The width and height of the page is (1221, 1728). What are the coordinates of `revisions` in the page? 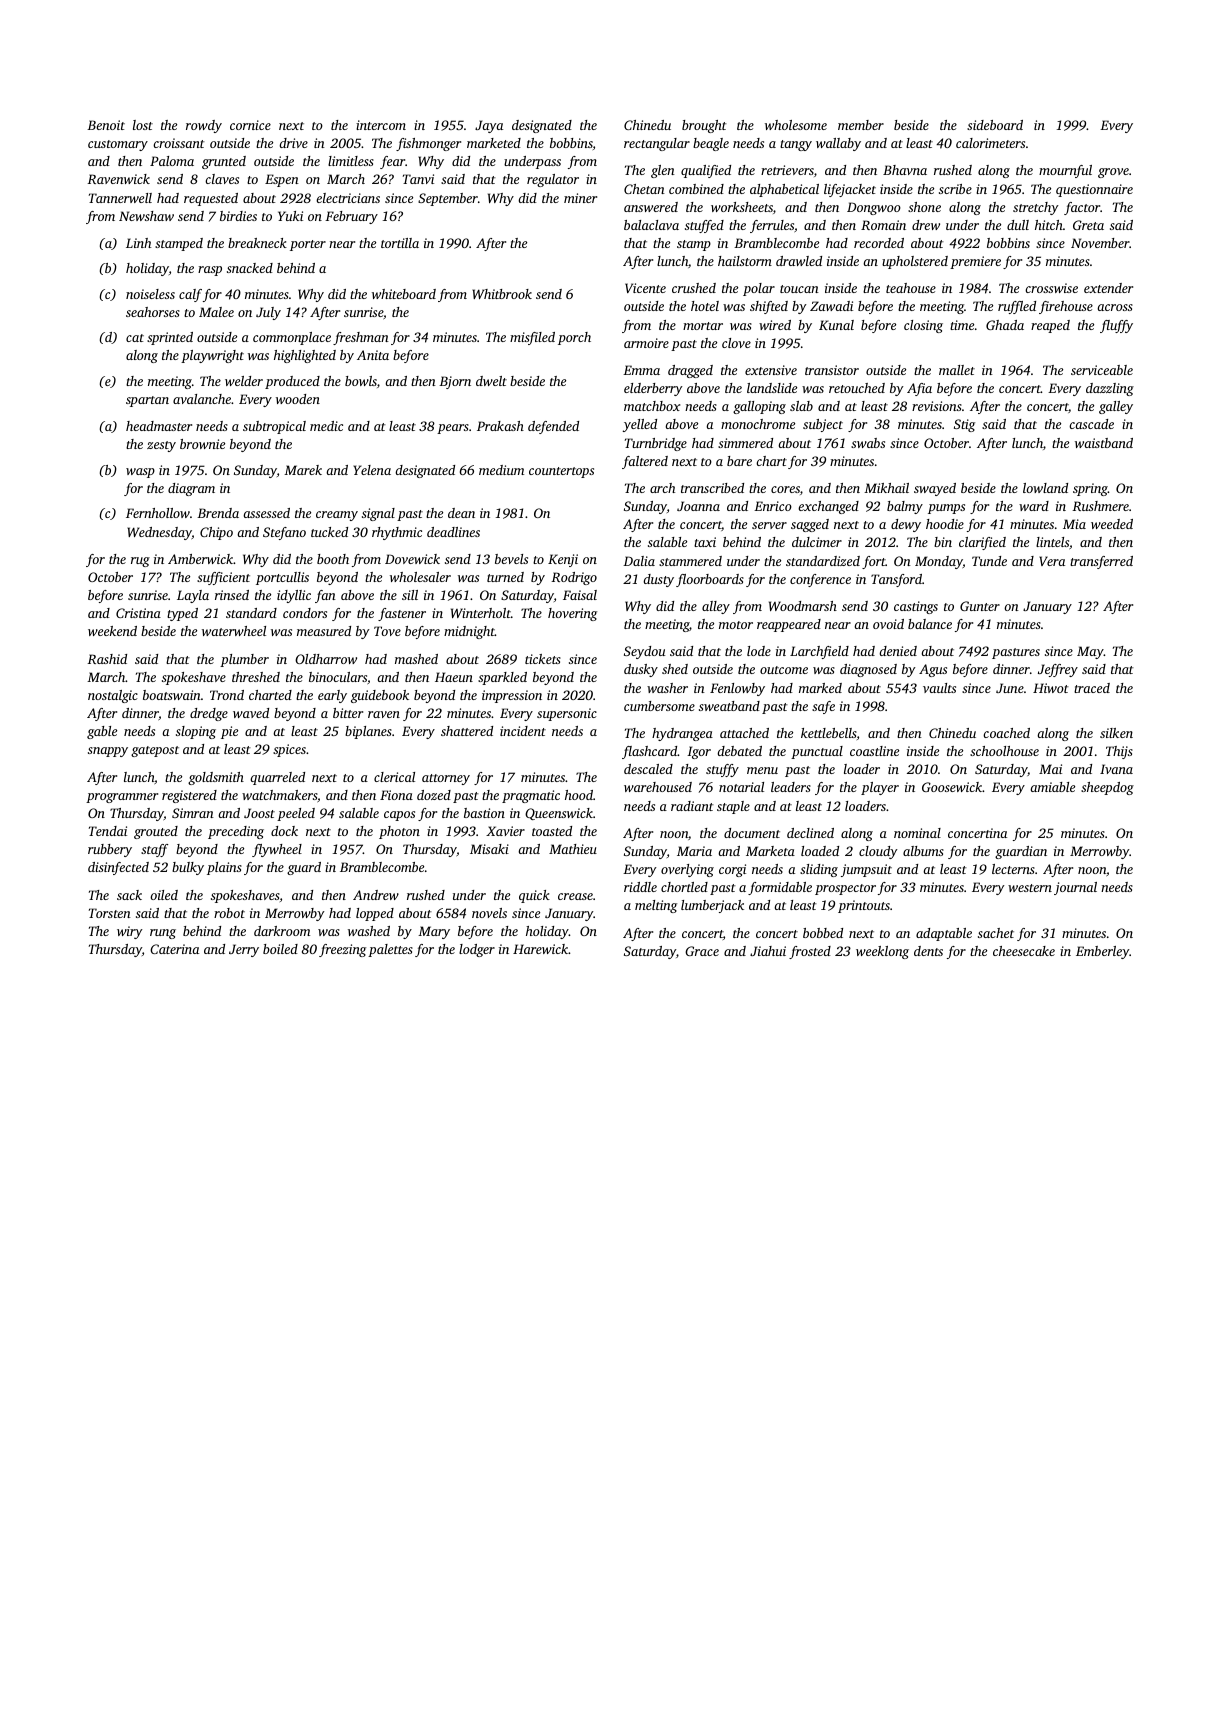 It's located at (937, 406).
